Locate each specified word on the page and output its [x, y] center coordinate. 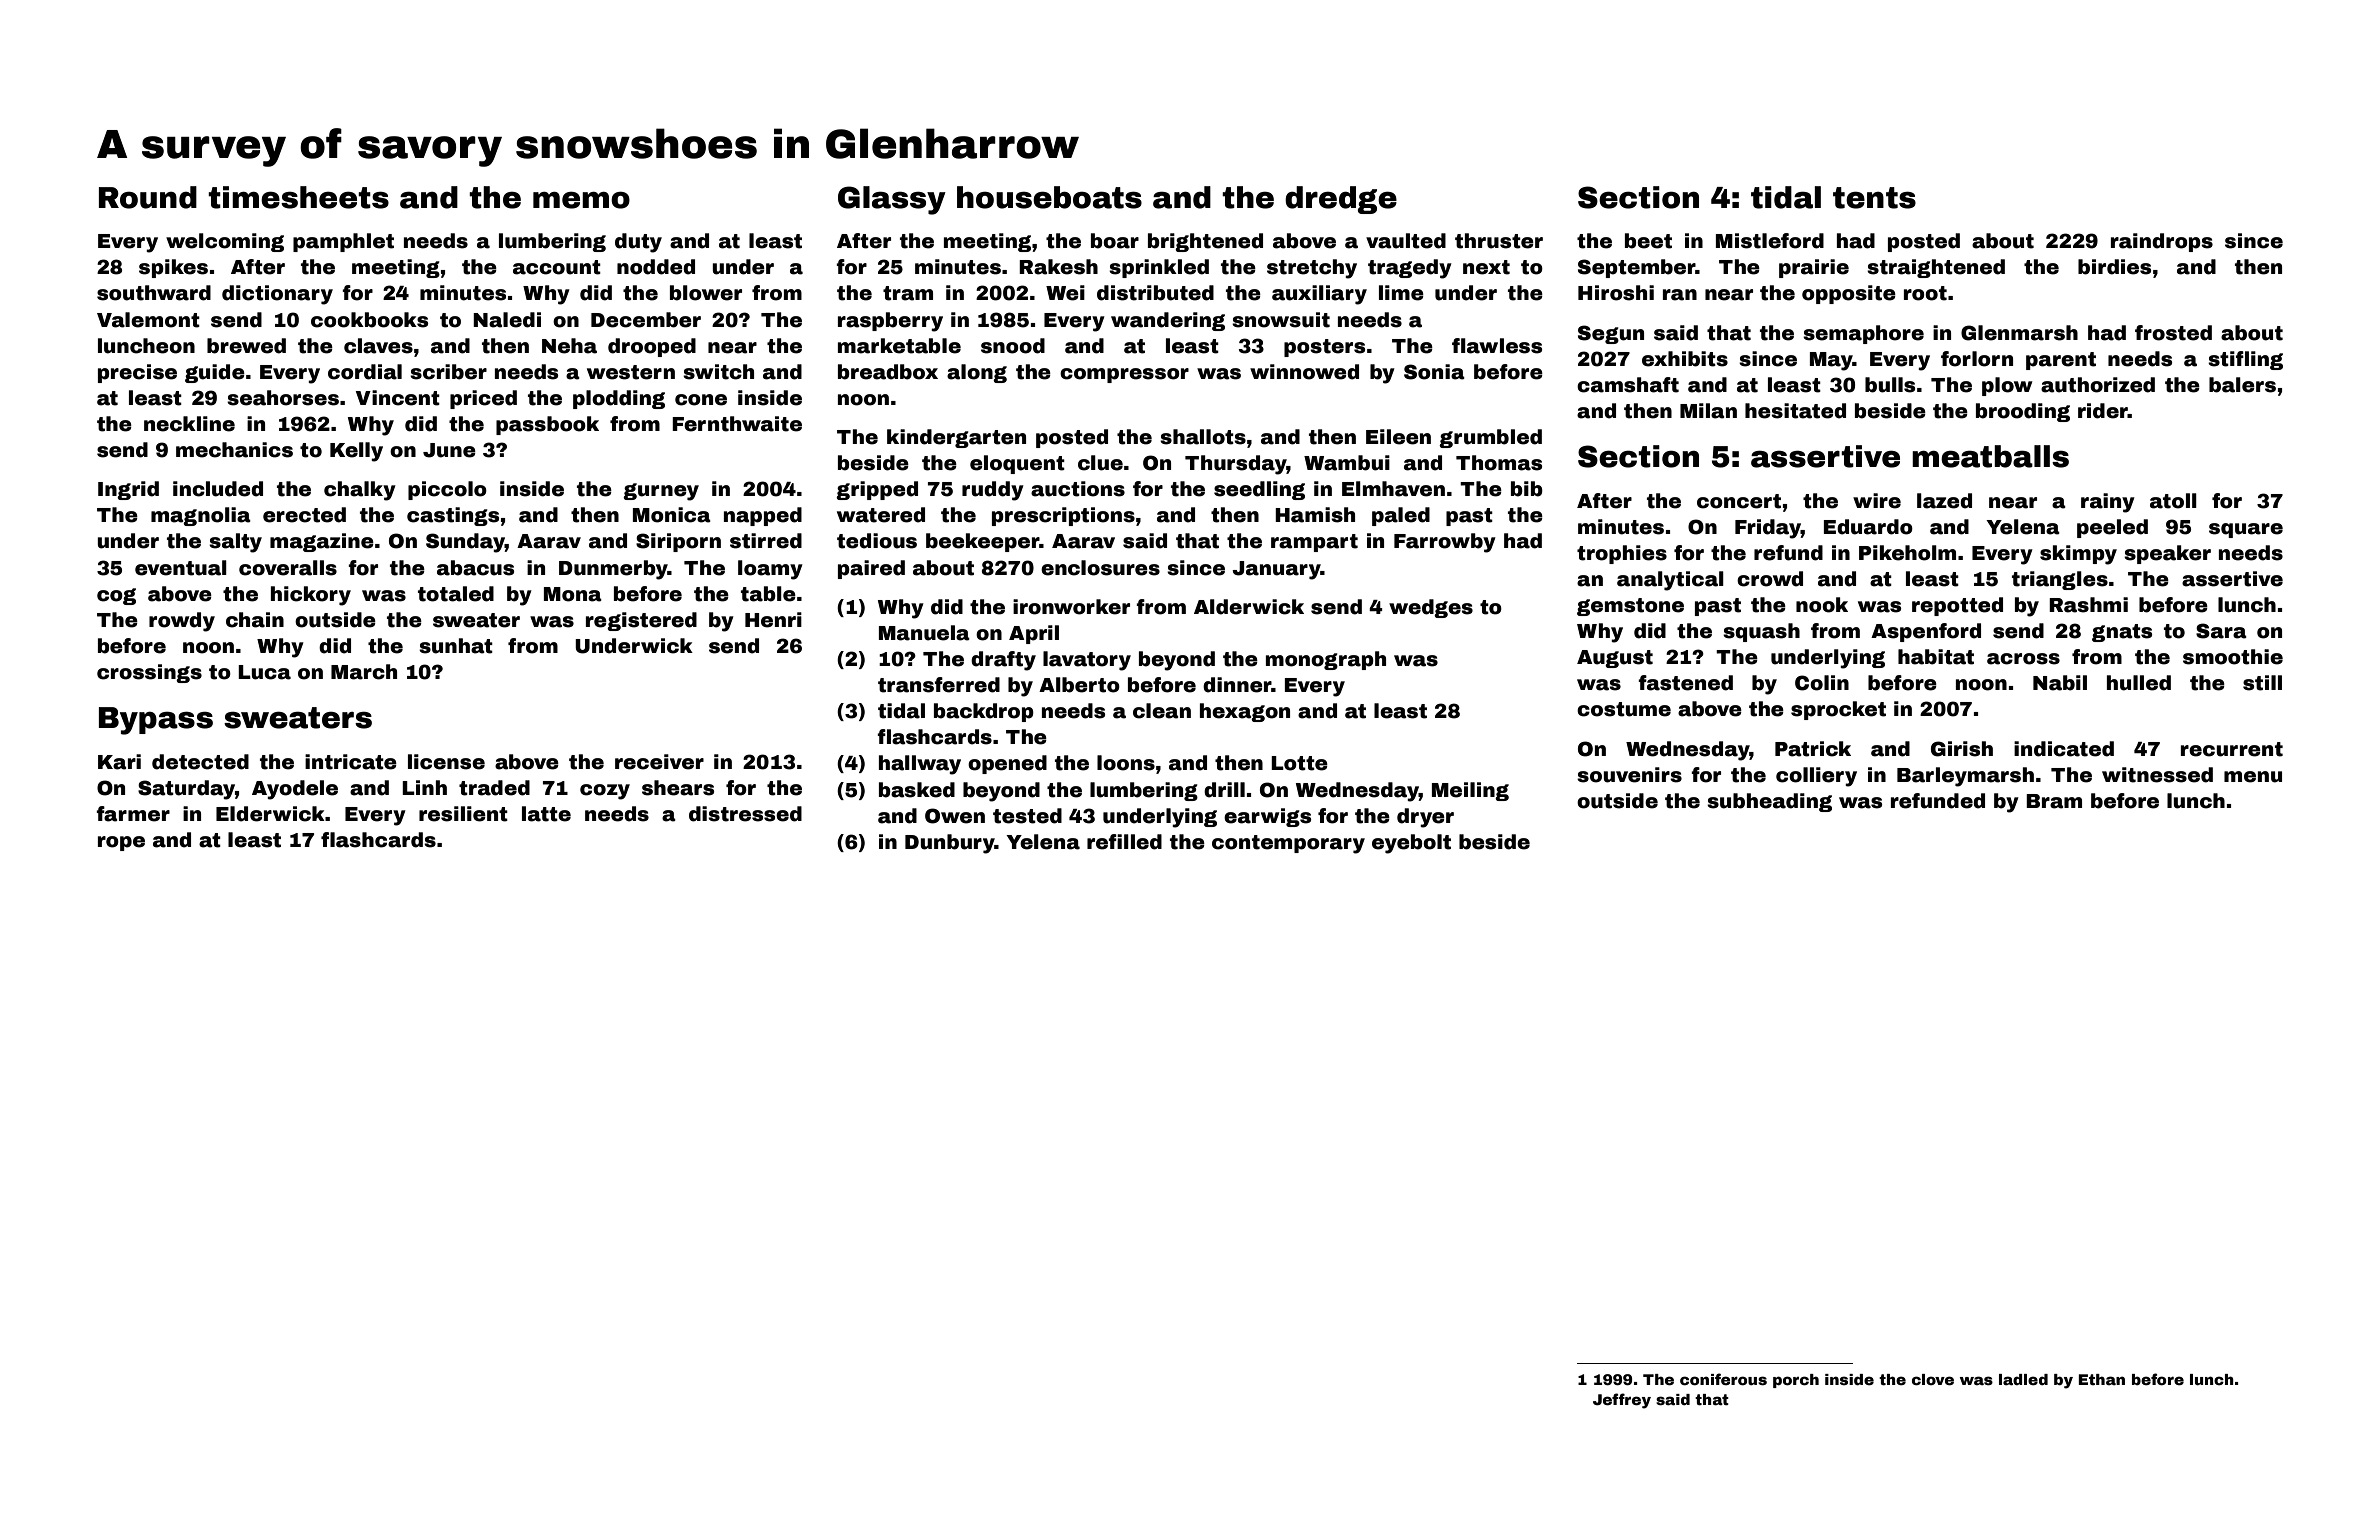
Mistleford [1770, 241]
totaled [456, 594]
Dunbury [950, 844]
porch [1796, 1381]
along [977, 373]
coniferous [1723, 1379]
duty [638, 243]
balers [2242, 385]
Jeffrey [1622, 1401]
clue [1100, 463]
